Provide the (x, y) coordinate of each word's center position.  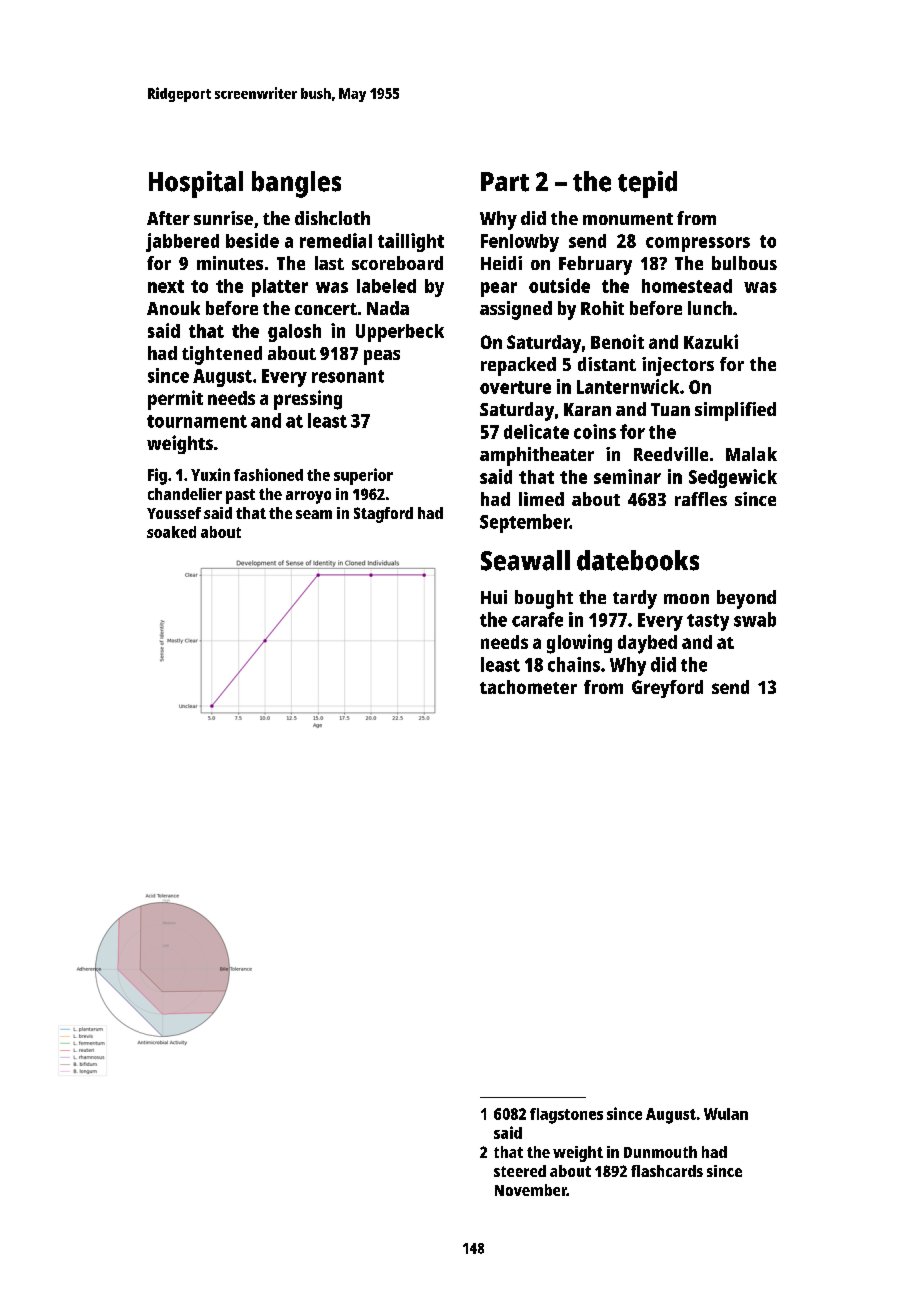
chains (574, 664)
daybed (647, 644)
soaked (171, 532)
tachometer (528, 687)
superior (363, 476)
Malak (751, 454)
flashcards (667, 1171)
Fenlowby (520, 243)
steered (520, 1171)
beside (252, 240)
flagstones (566, 1116)
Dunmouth (660, 1152)
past (240, 496)
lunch (710, 308)
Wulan (726, 1114)
